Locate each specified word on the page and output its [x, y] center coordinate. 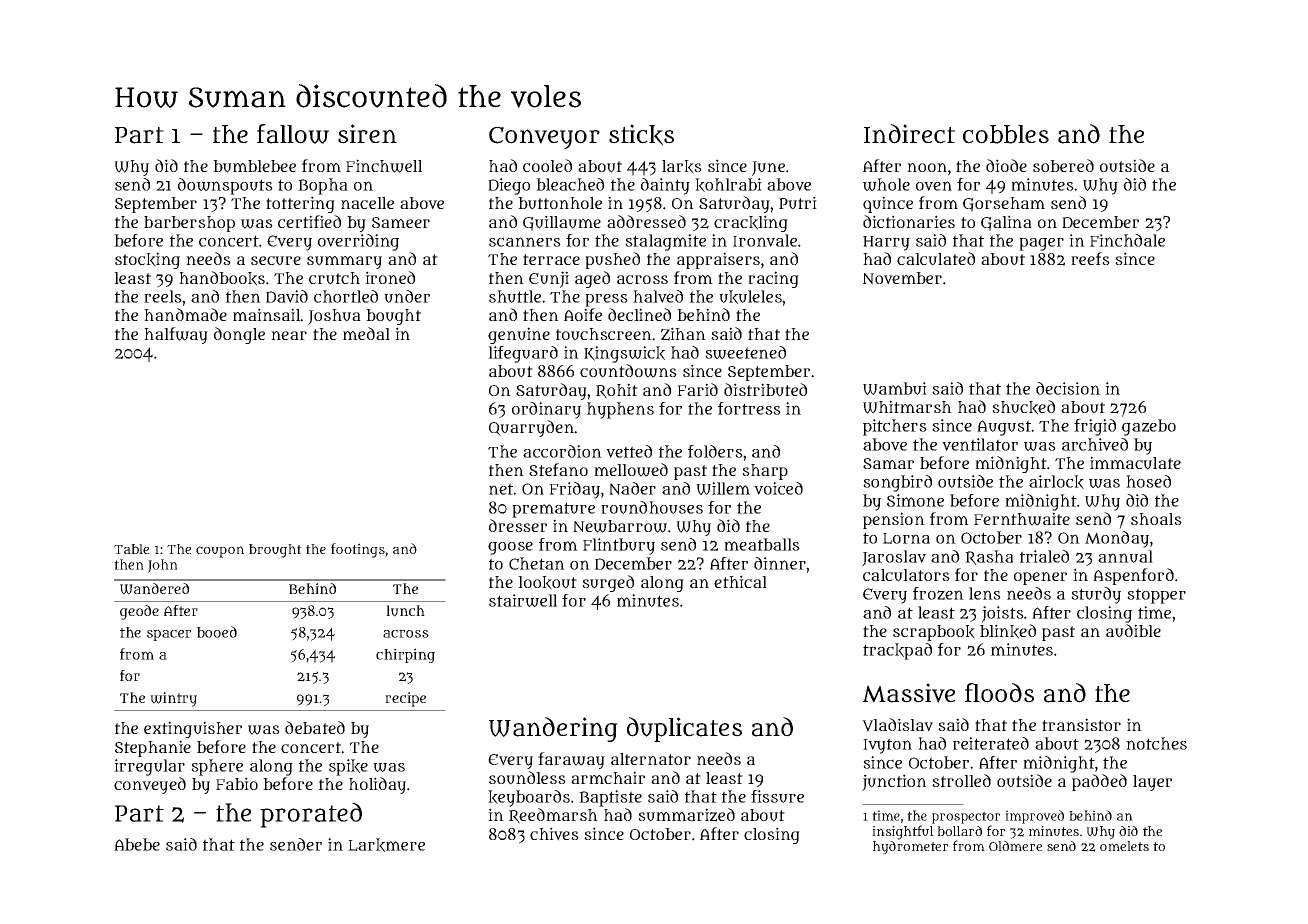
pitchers [895, 427]
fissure [777, 796]
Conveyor [544, 138]
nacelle [367, 203]
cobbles [1006, 134]
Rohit [617, 391]
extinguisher [193, 729]
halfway [176, 335]
